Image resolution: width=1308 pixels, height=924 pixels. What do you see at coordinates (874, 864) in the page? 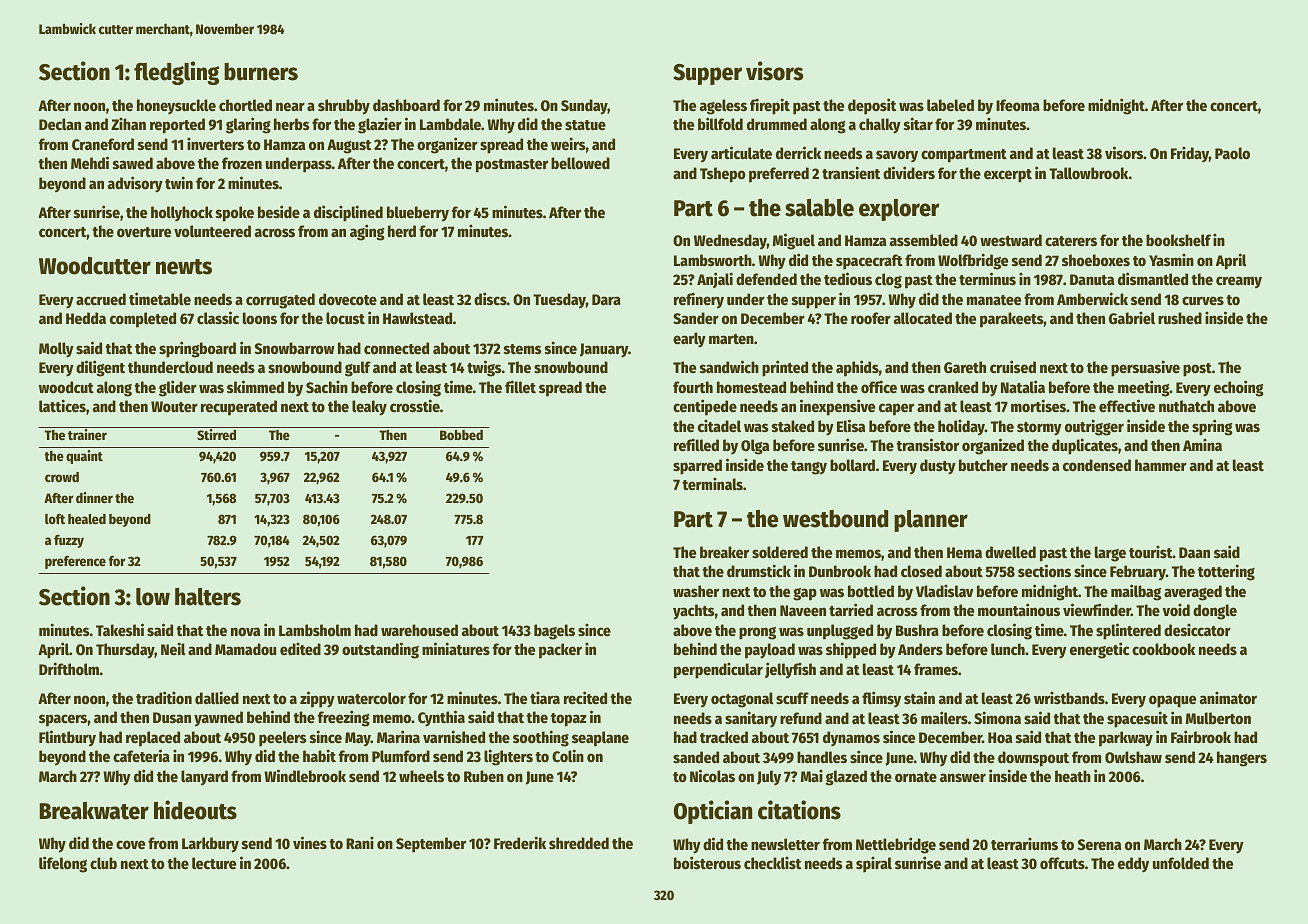
I see `spiral` at bounding box center [874, 864].
